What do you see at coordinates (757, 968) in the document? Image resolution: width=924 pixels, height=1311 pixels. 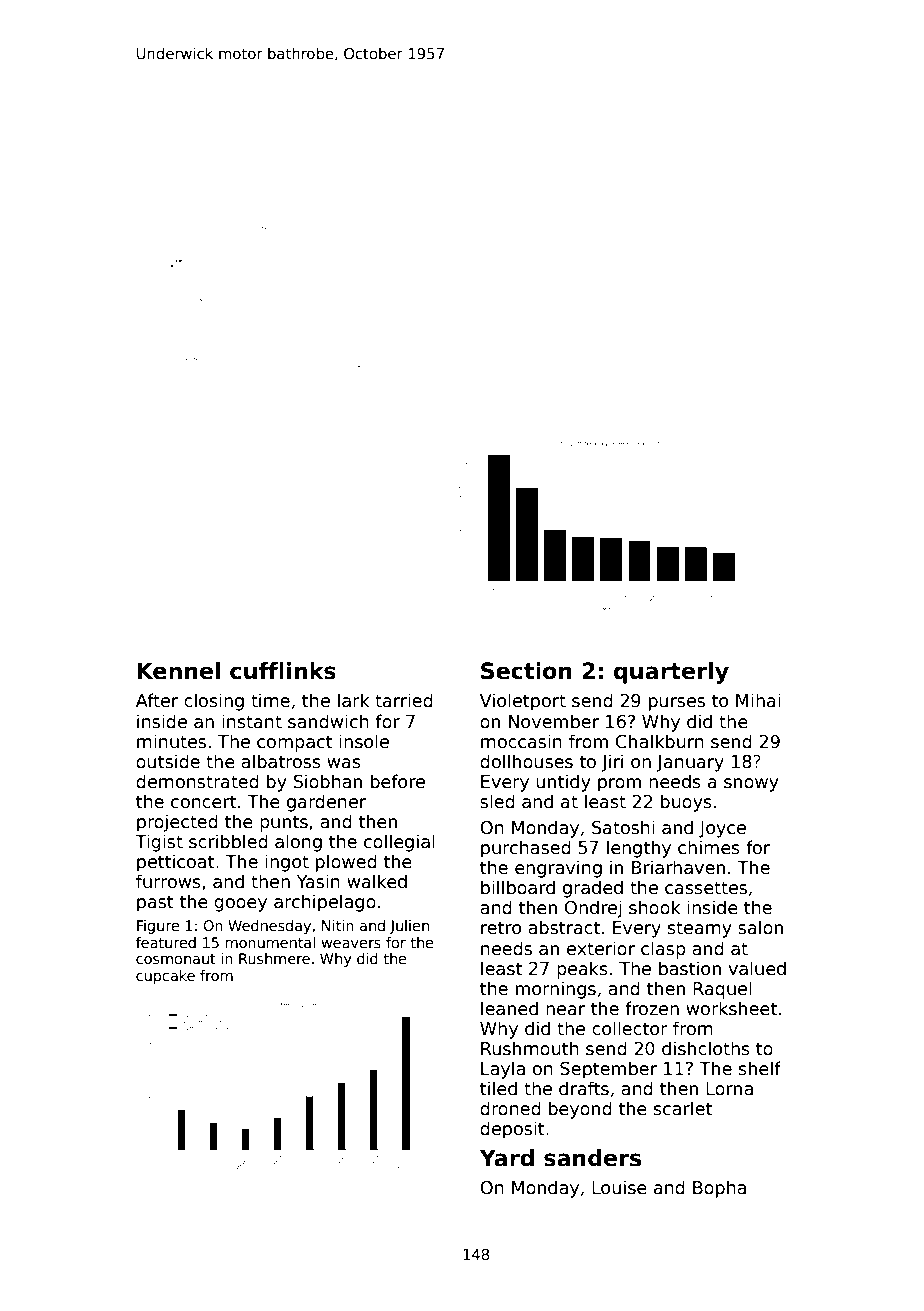 I see `valued` at bounding box center [757, 968].
